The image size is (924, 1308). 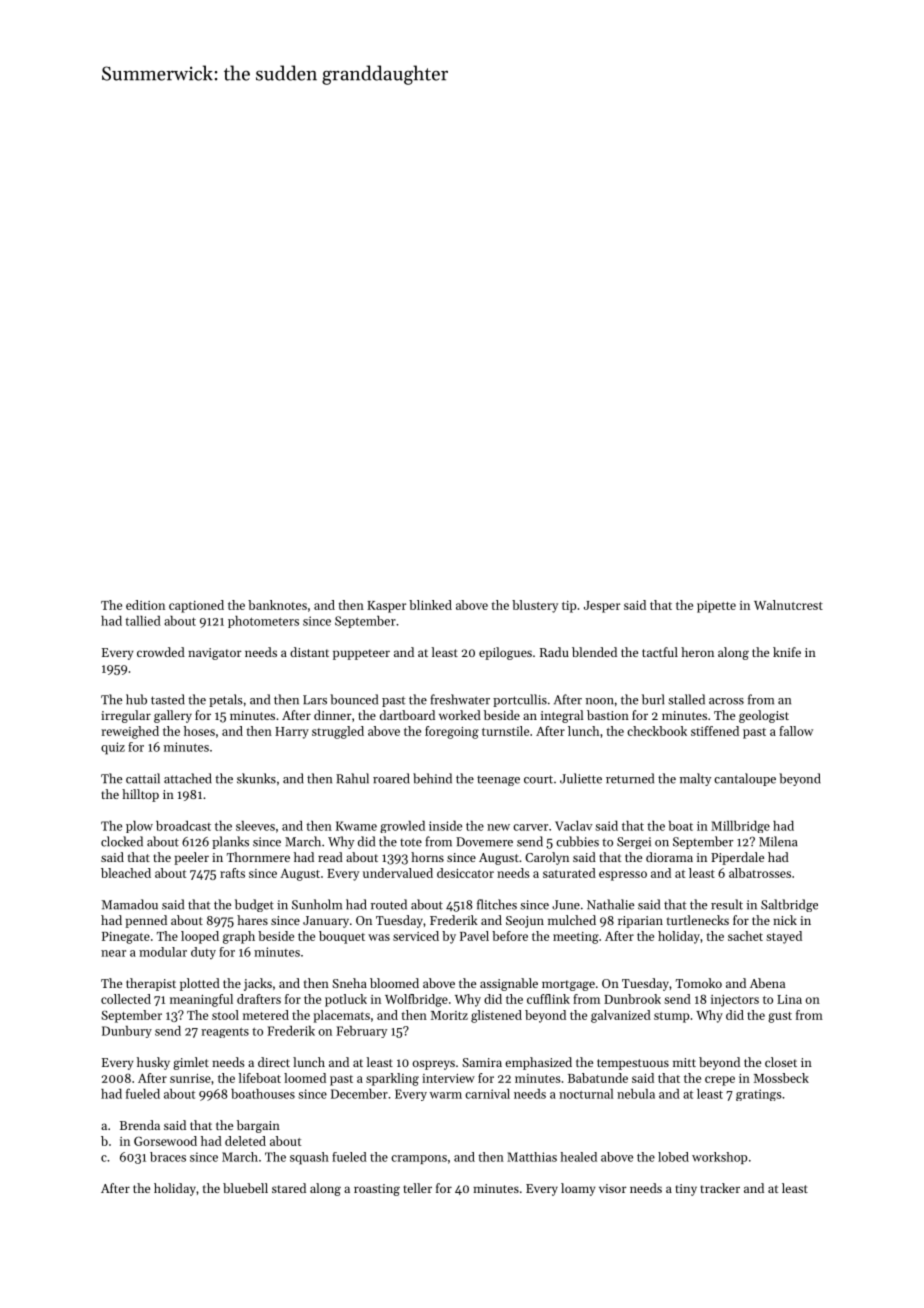 What do you see at coordinates (200, 984) in the screenshot?
I see `plotted` at bounding box center [200, 984].
